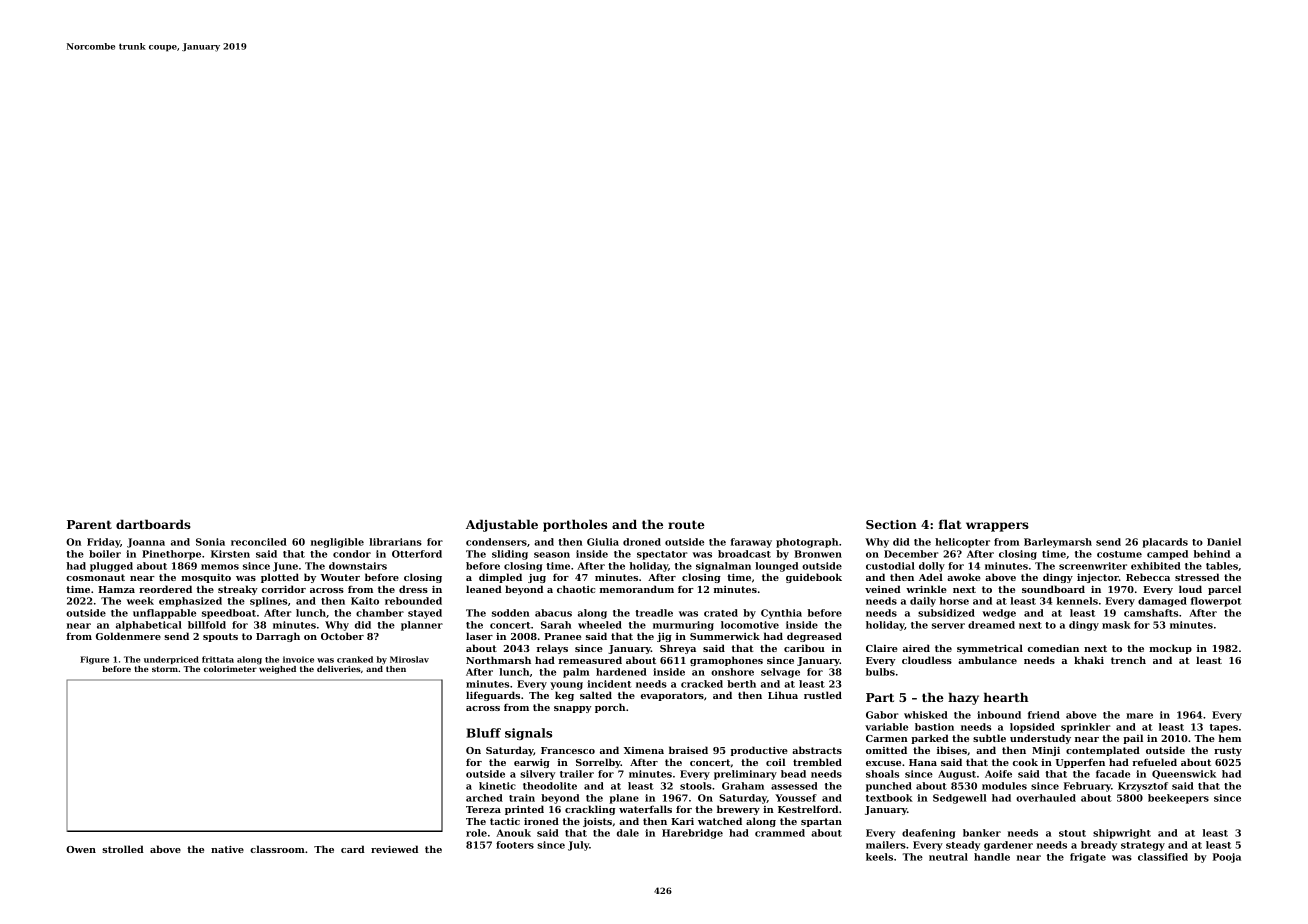 Image resolution: width=1308 pixels, height=924 pixels. What do you see at coordinates (1072, 833) in the screenshot?
I see `stout` at bounding box center [1072, 833].
